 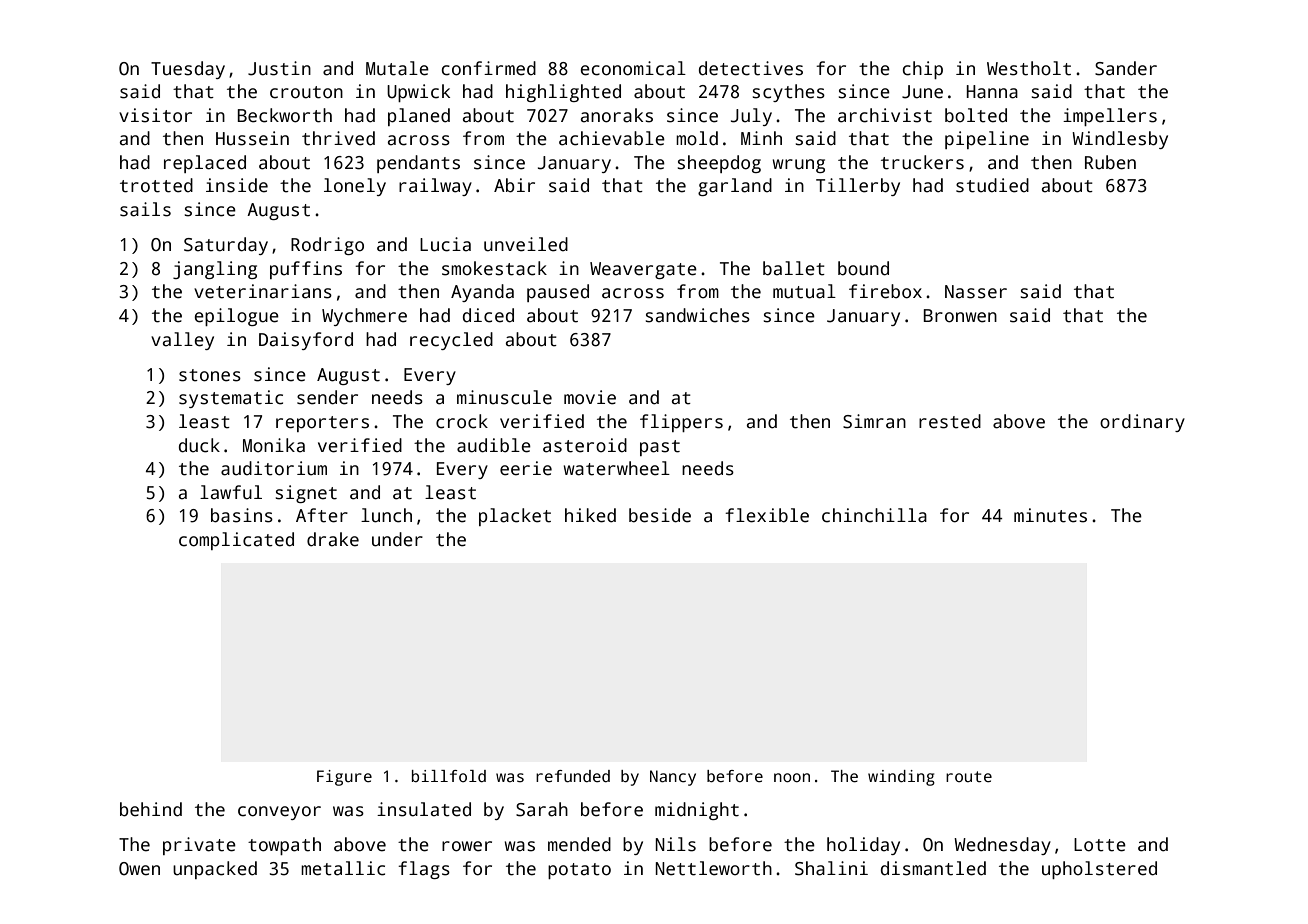 I want to click on chinchilla, so click(x=874, y=515).
